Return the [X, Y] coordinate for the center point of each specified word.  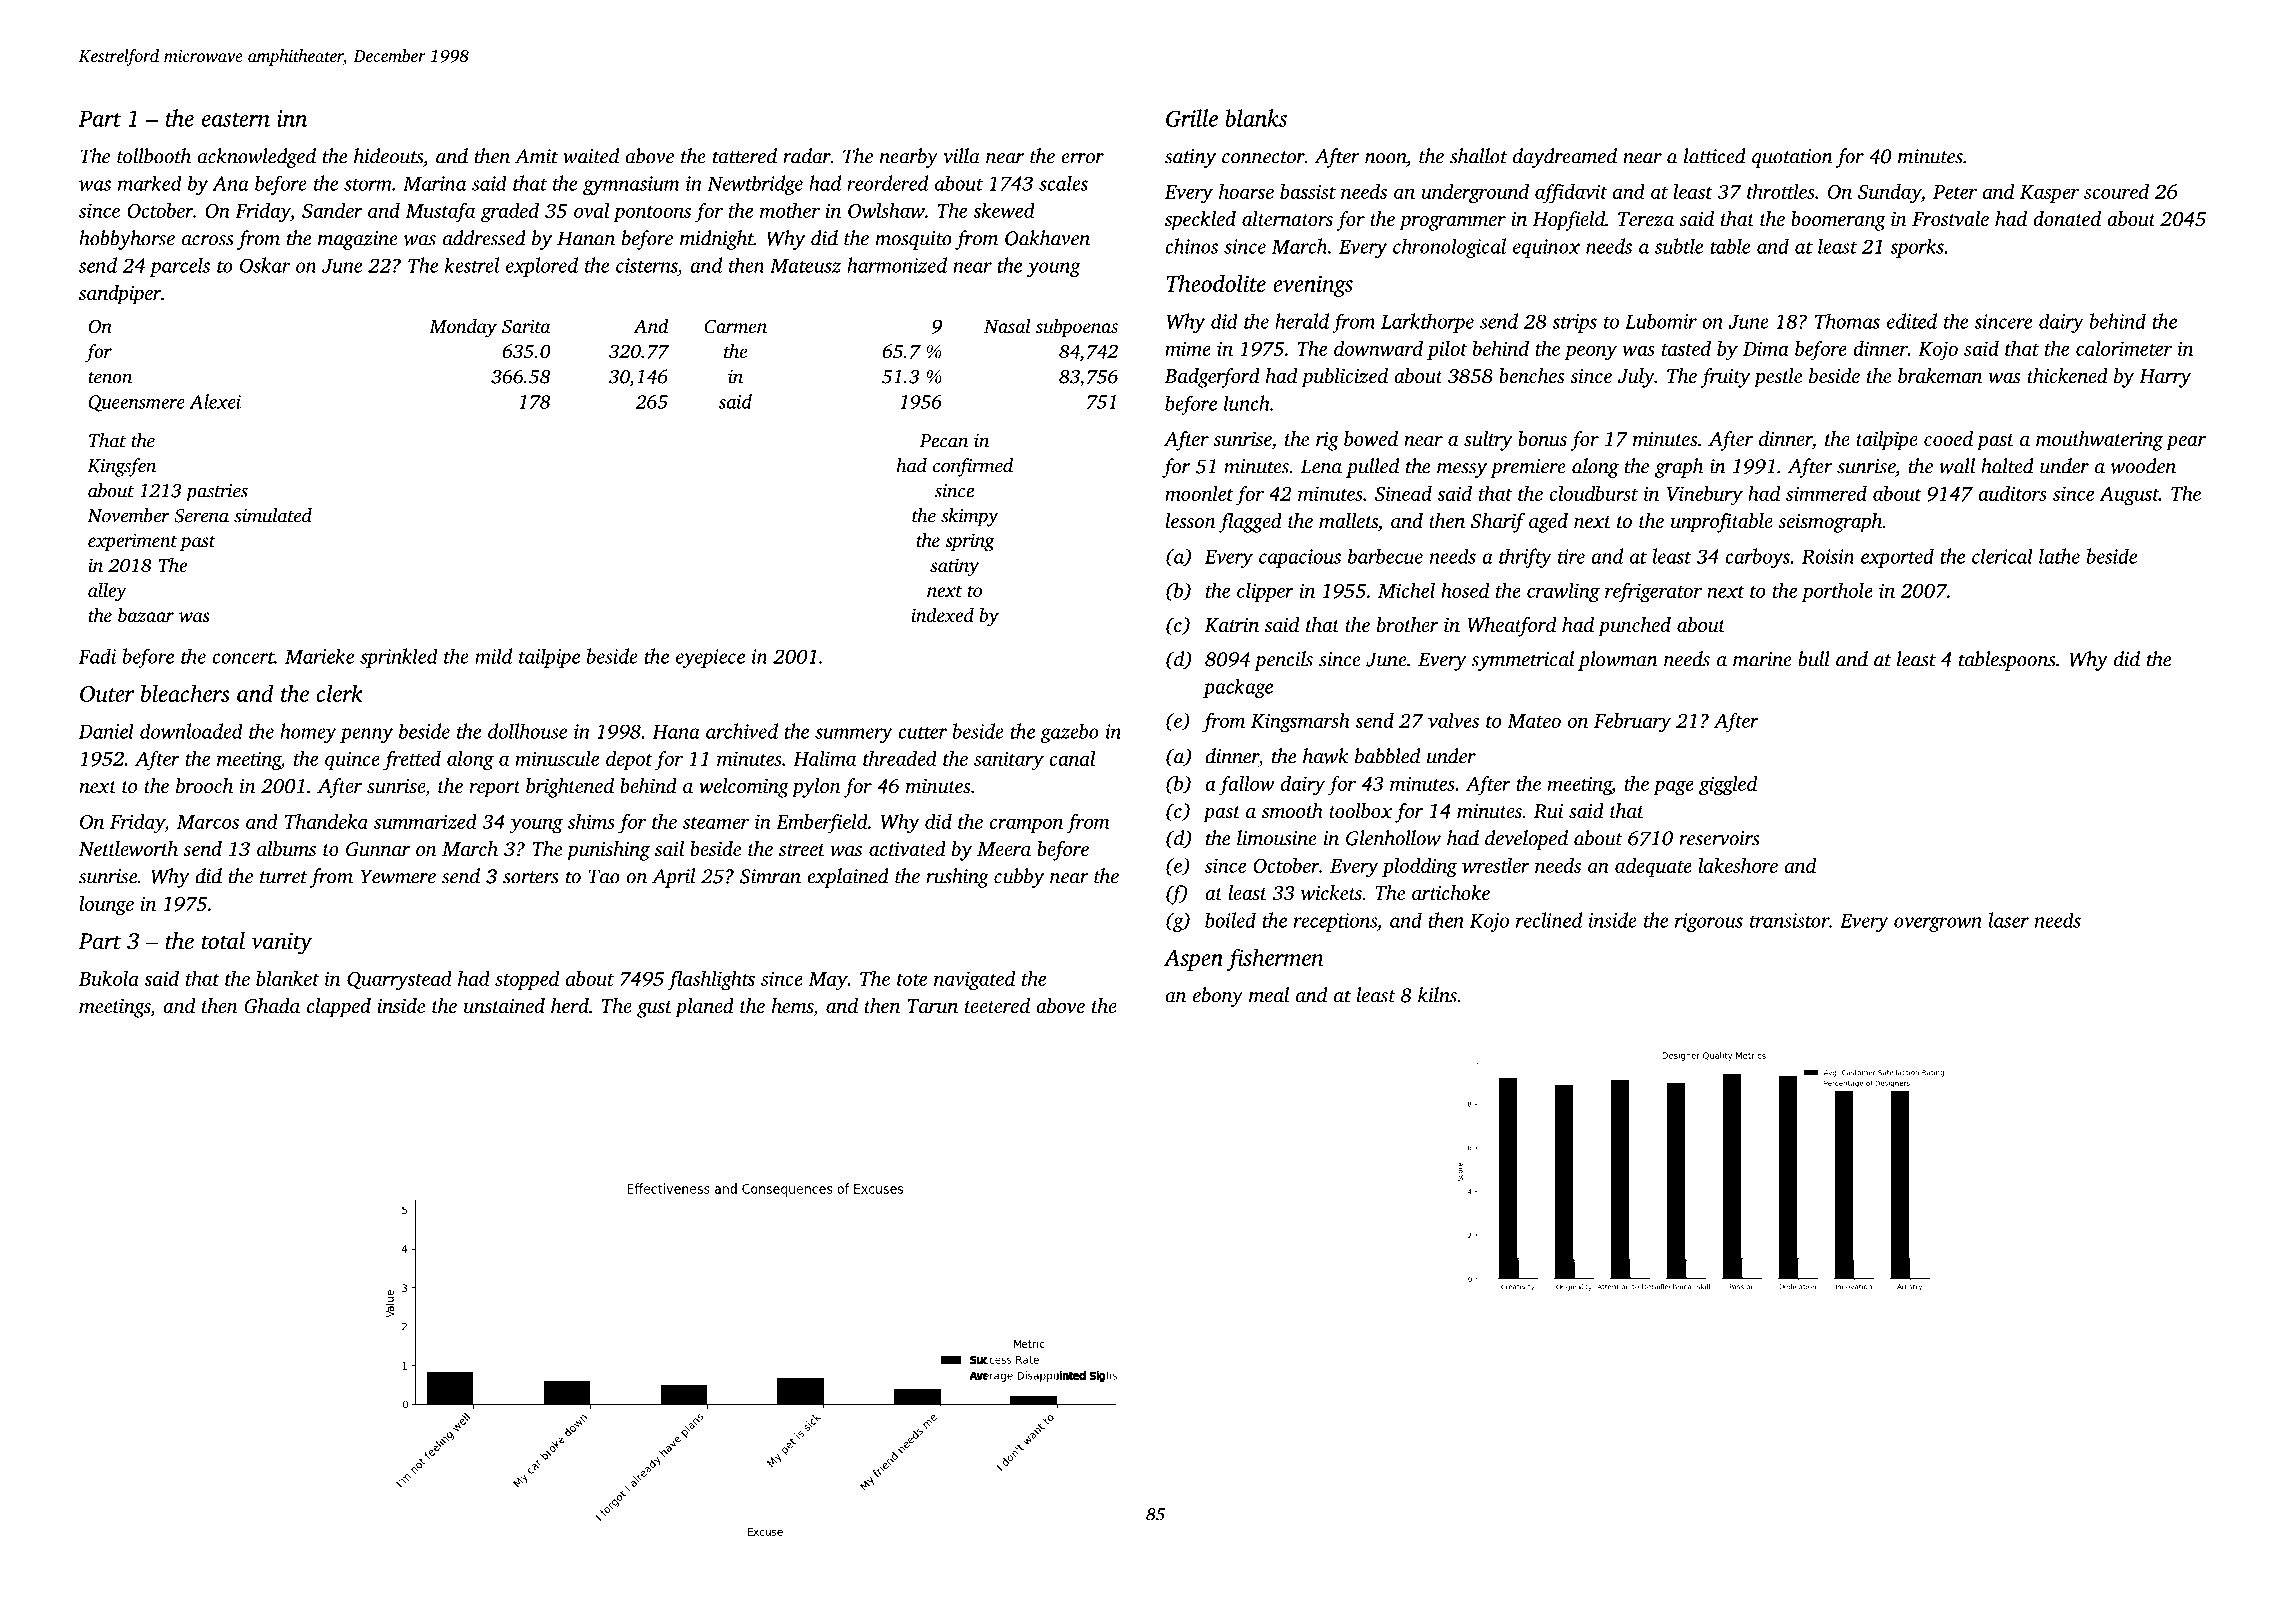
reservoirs [1719, 838]
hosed [1465, 590]
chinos [1191, 246]
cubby [1019, 878]
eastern [236, 120]
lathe [2059, 556]
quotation [1792, 158]
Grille [1192, 118]
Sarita [526, 326]
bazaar [146, 615]
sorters [531, 877]
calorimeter [2124, 348]
